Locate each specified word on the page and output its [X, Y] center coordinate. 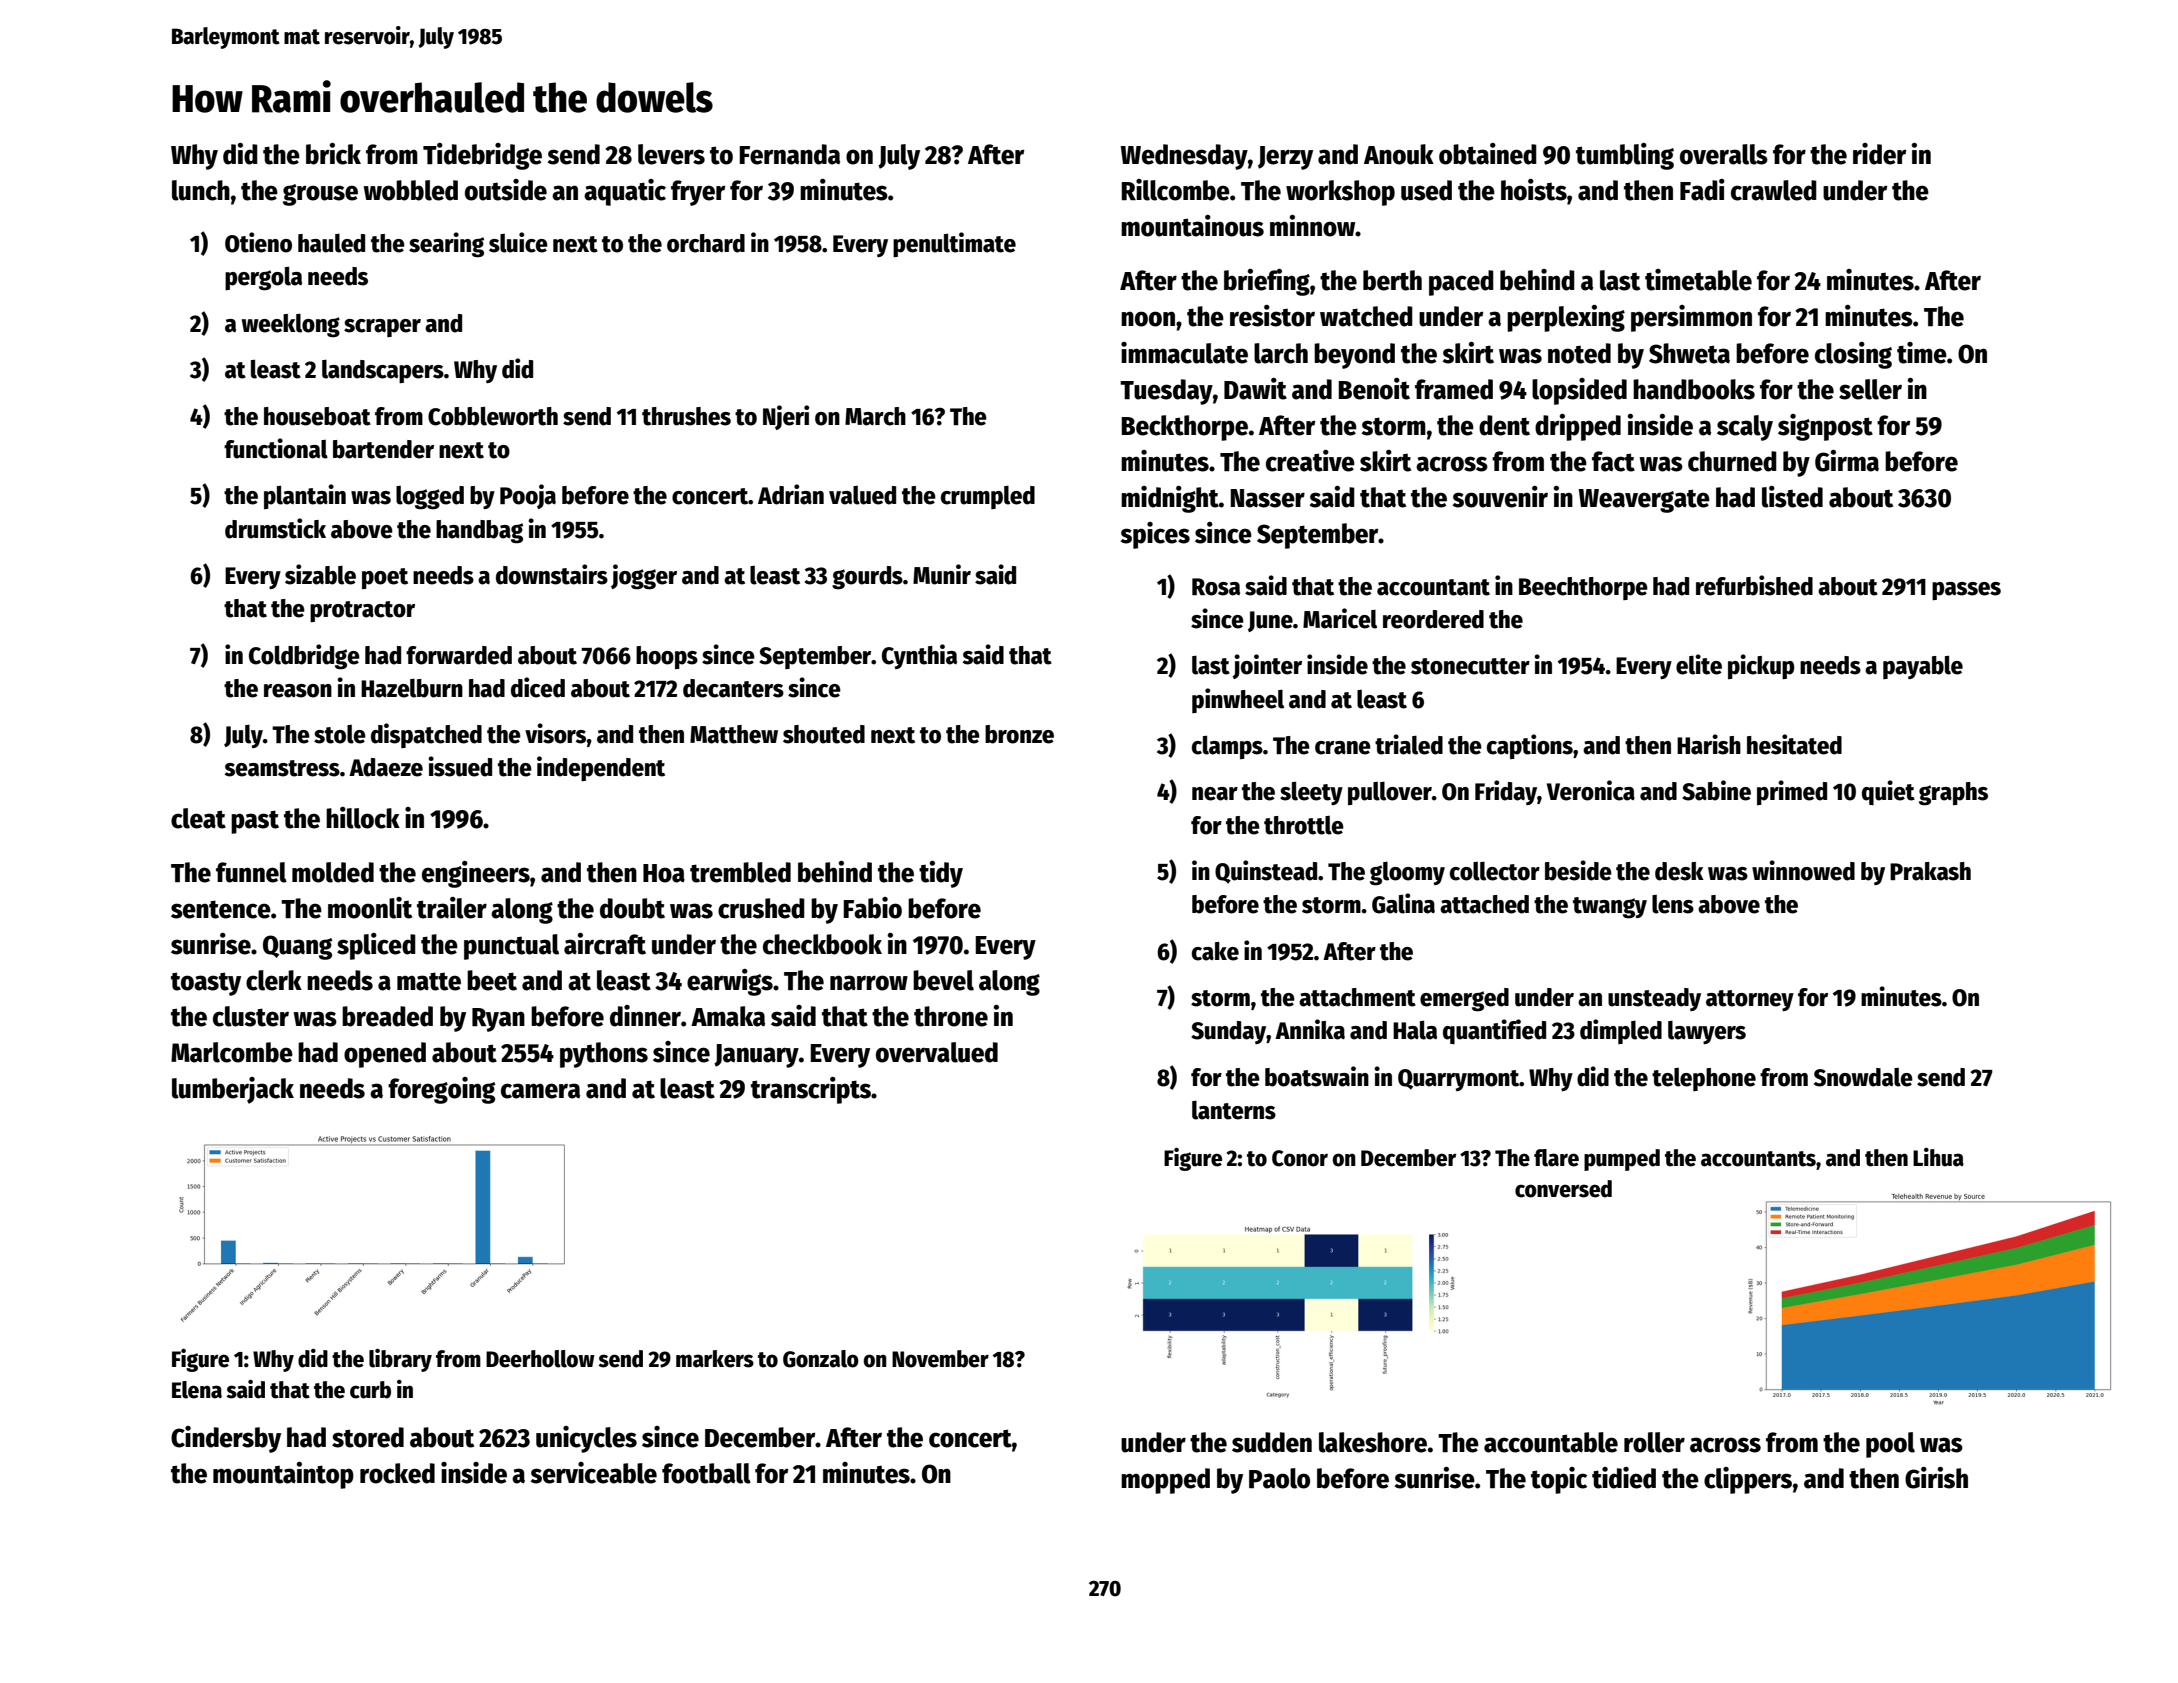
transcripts [811, 1090]
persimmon [1691, 318]
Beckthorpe [1184, 428]
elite [1699, 664]
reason [298, 691]
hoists [1534, 190]
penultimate [954, 244]
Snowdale [1863, 1077]
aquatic [625, 192]
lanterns [1234, 1110]
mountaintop [283, 1475]
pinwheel [1238, 700]
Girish [1936, 1478]
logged [430, 498]
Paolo [1279, 1478]
